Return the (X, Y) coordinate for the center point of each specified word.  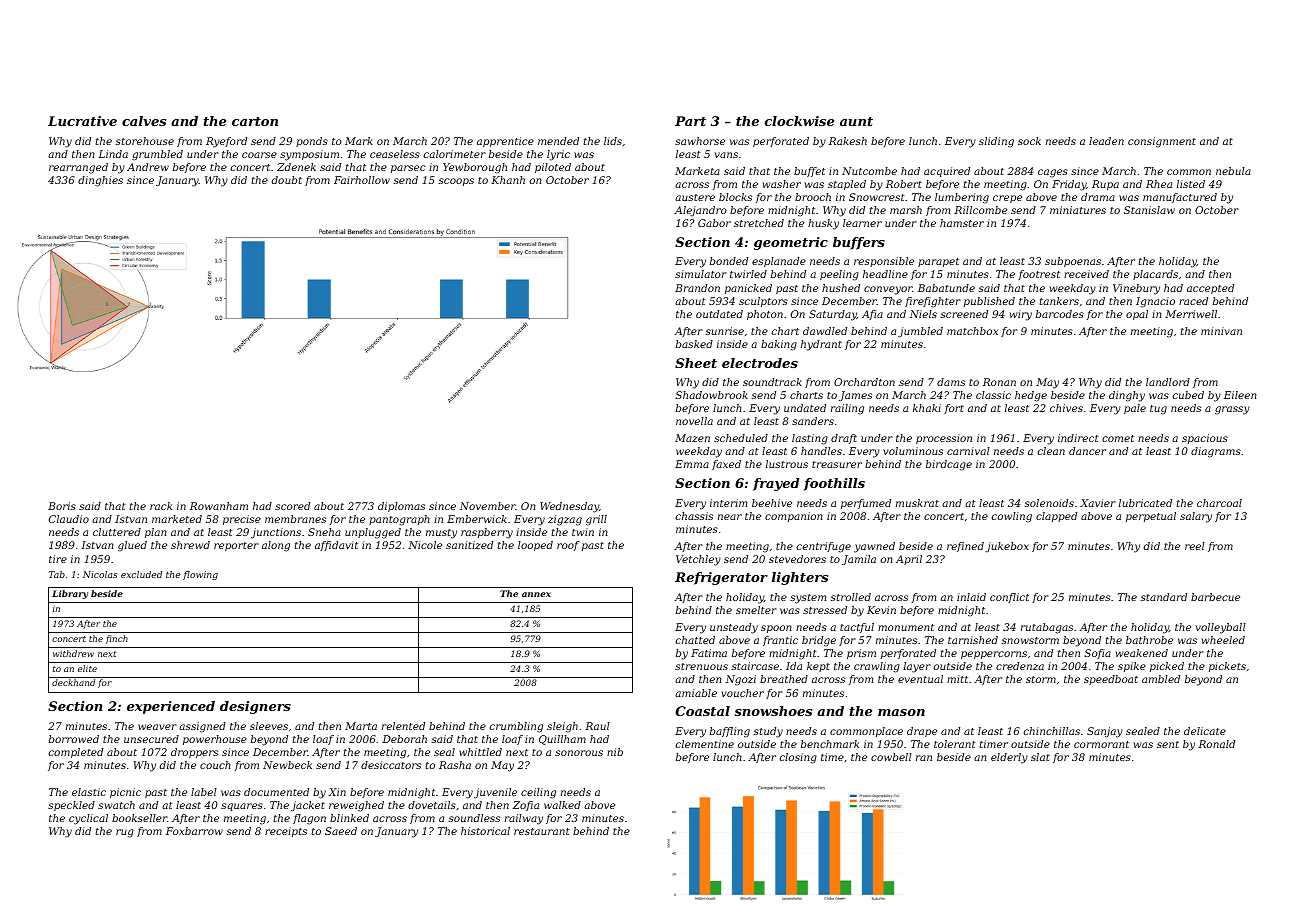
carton (255, 121)
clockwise (799, 121)
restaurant (542, 831)
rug (125, 833)
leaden (1106, 141)
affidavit (336, 546)
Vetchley (698, 560)
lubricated (1145, 503)
